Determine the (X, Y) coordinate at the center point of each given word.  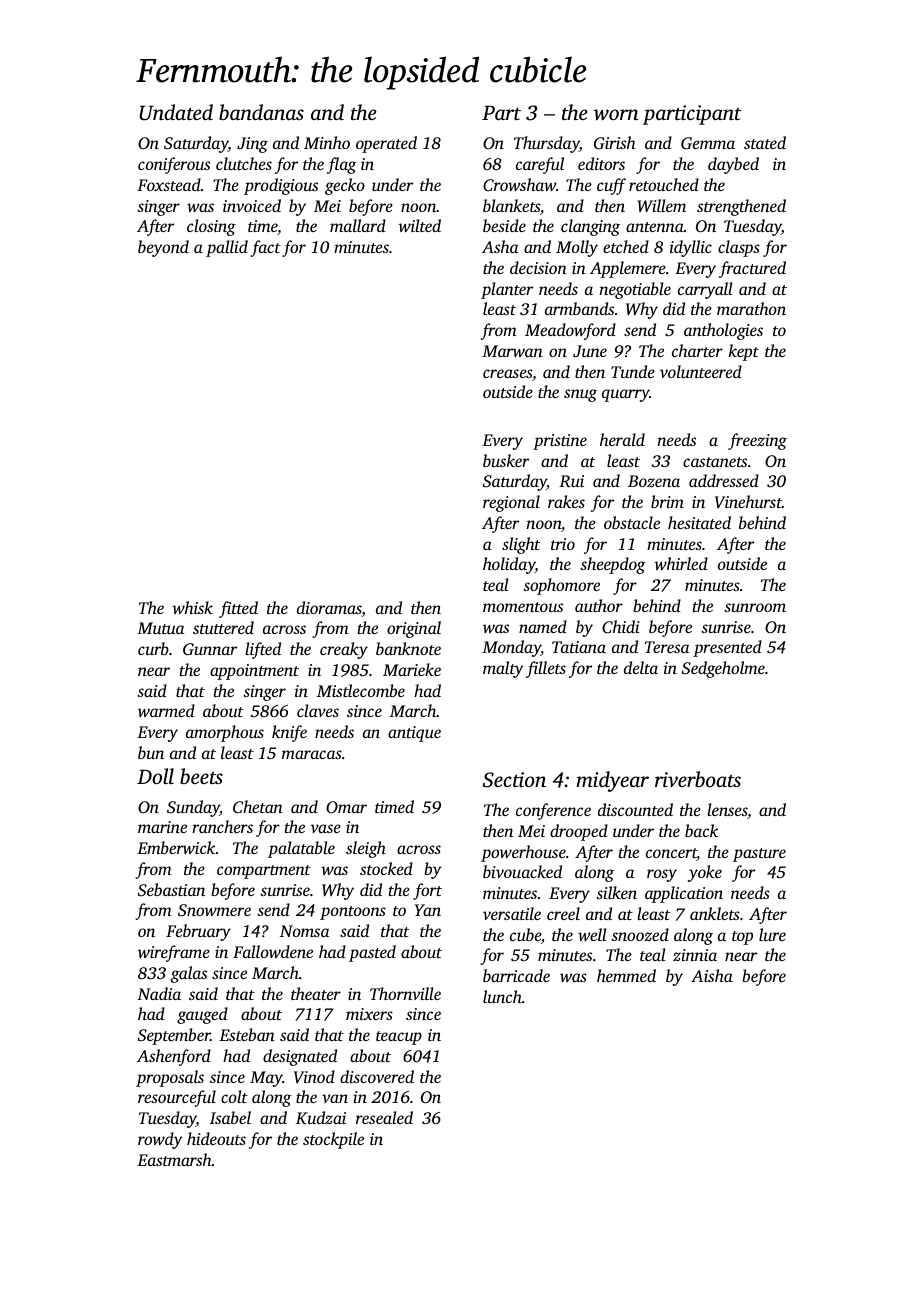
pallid (227, 248)
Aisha (712, 975)
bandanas (261, 112)
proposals (170, 1078)
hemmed (626, 975)
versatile (512, 913)
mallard (358, 225)
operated (386, 144)
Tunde (633, 371)
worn (616, 115)
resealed (384, 1117)
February (198, 932)
